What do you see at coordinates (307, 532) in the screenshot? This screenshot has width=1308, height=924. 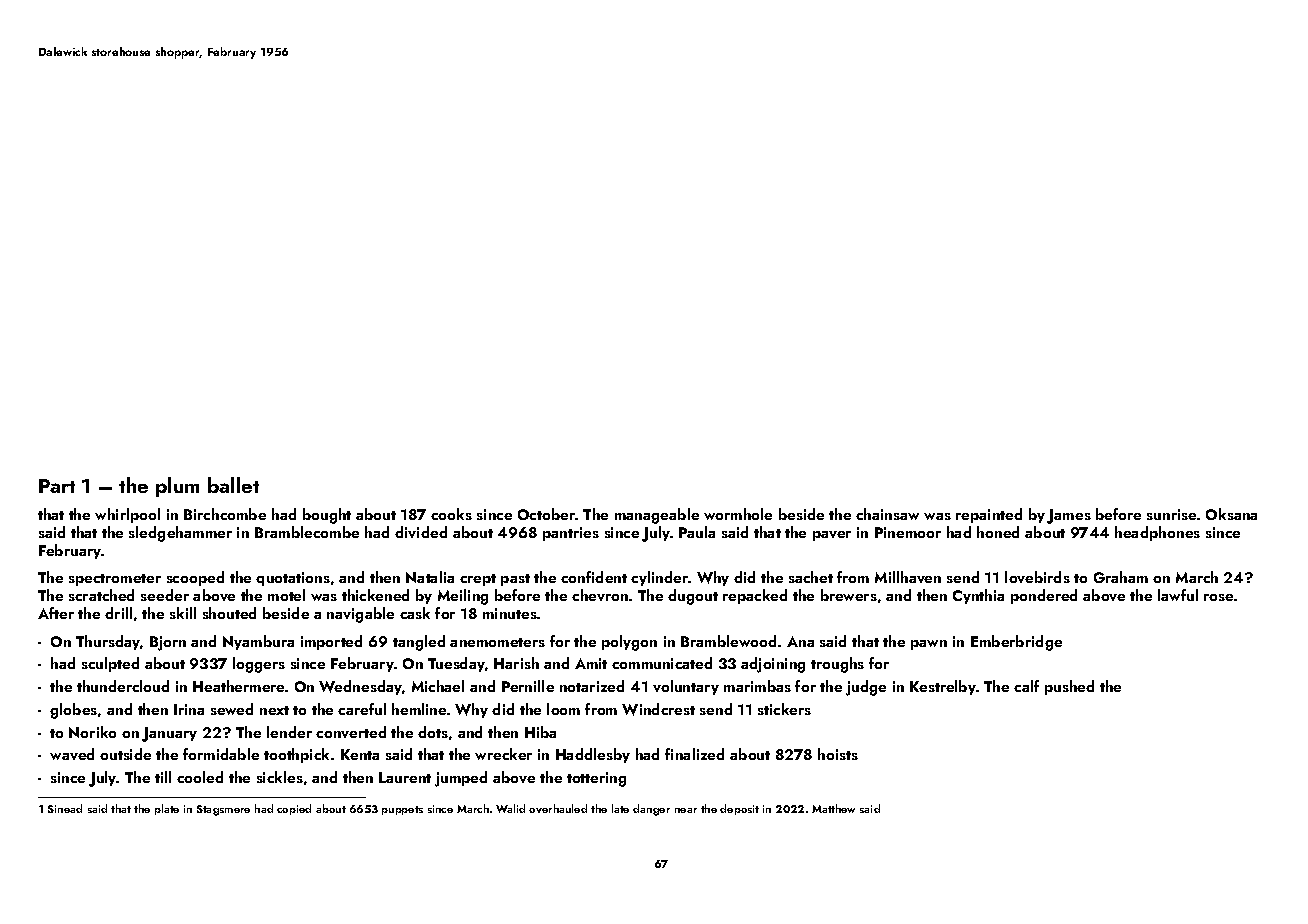 I see `Bramblecombe` at bounding box center [307, 532].
